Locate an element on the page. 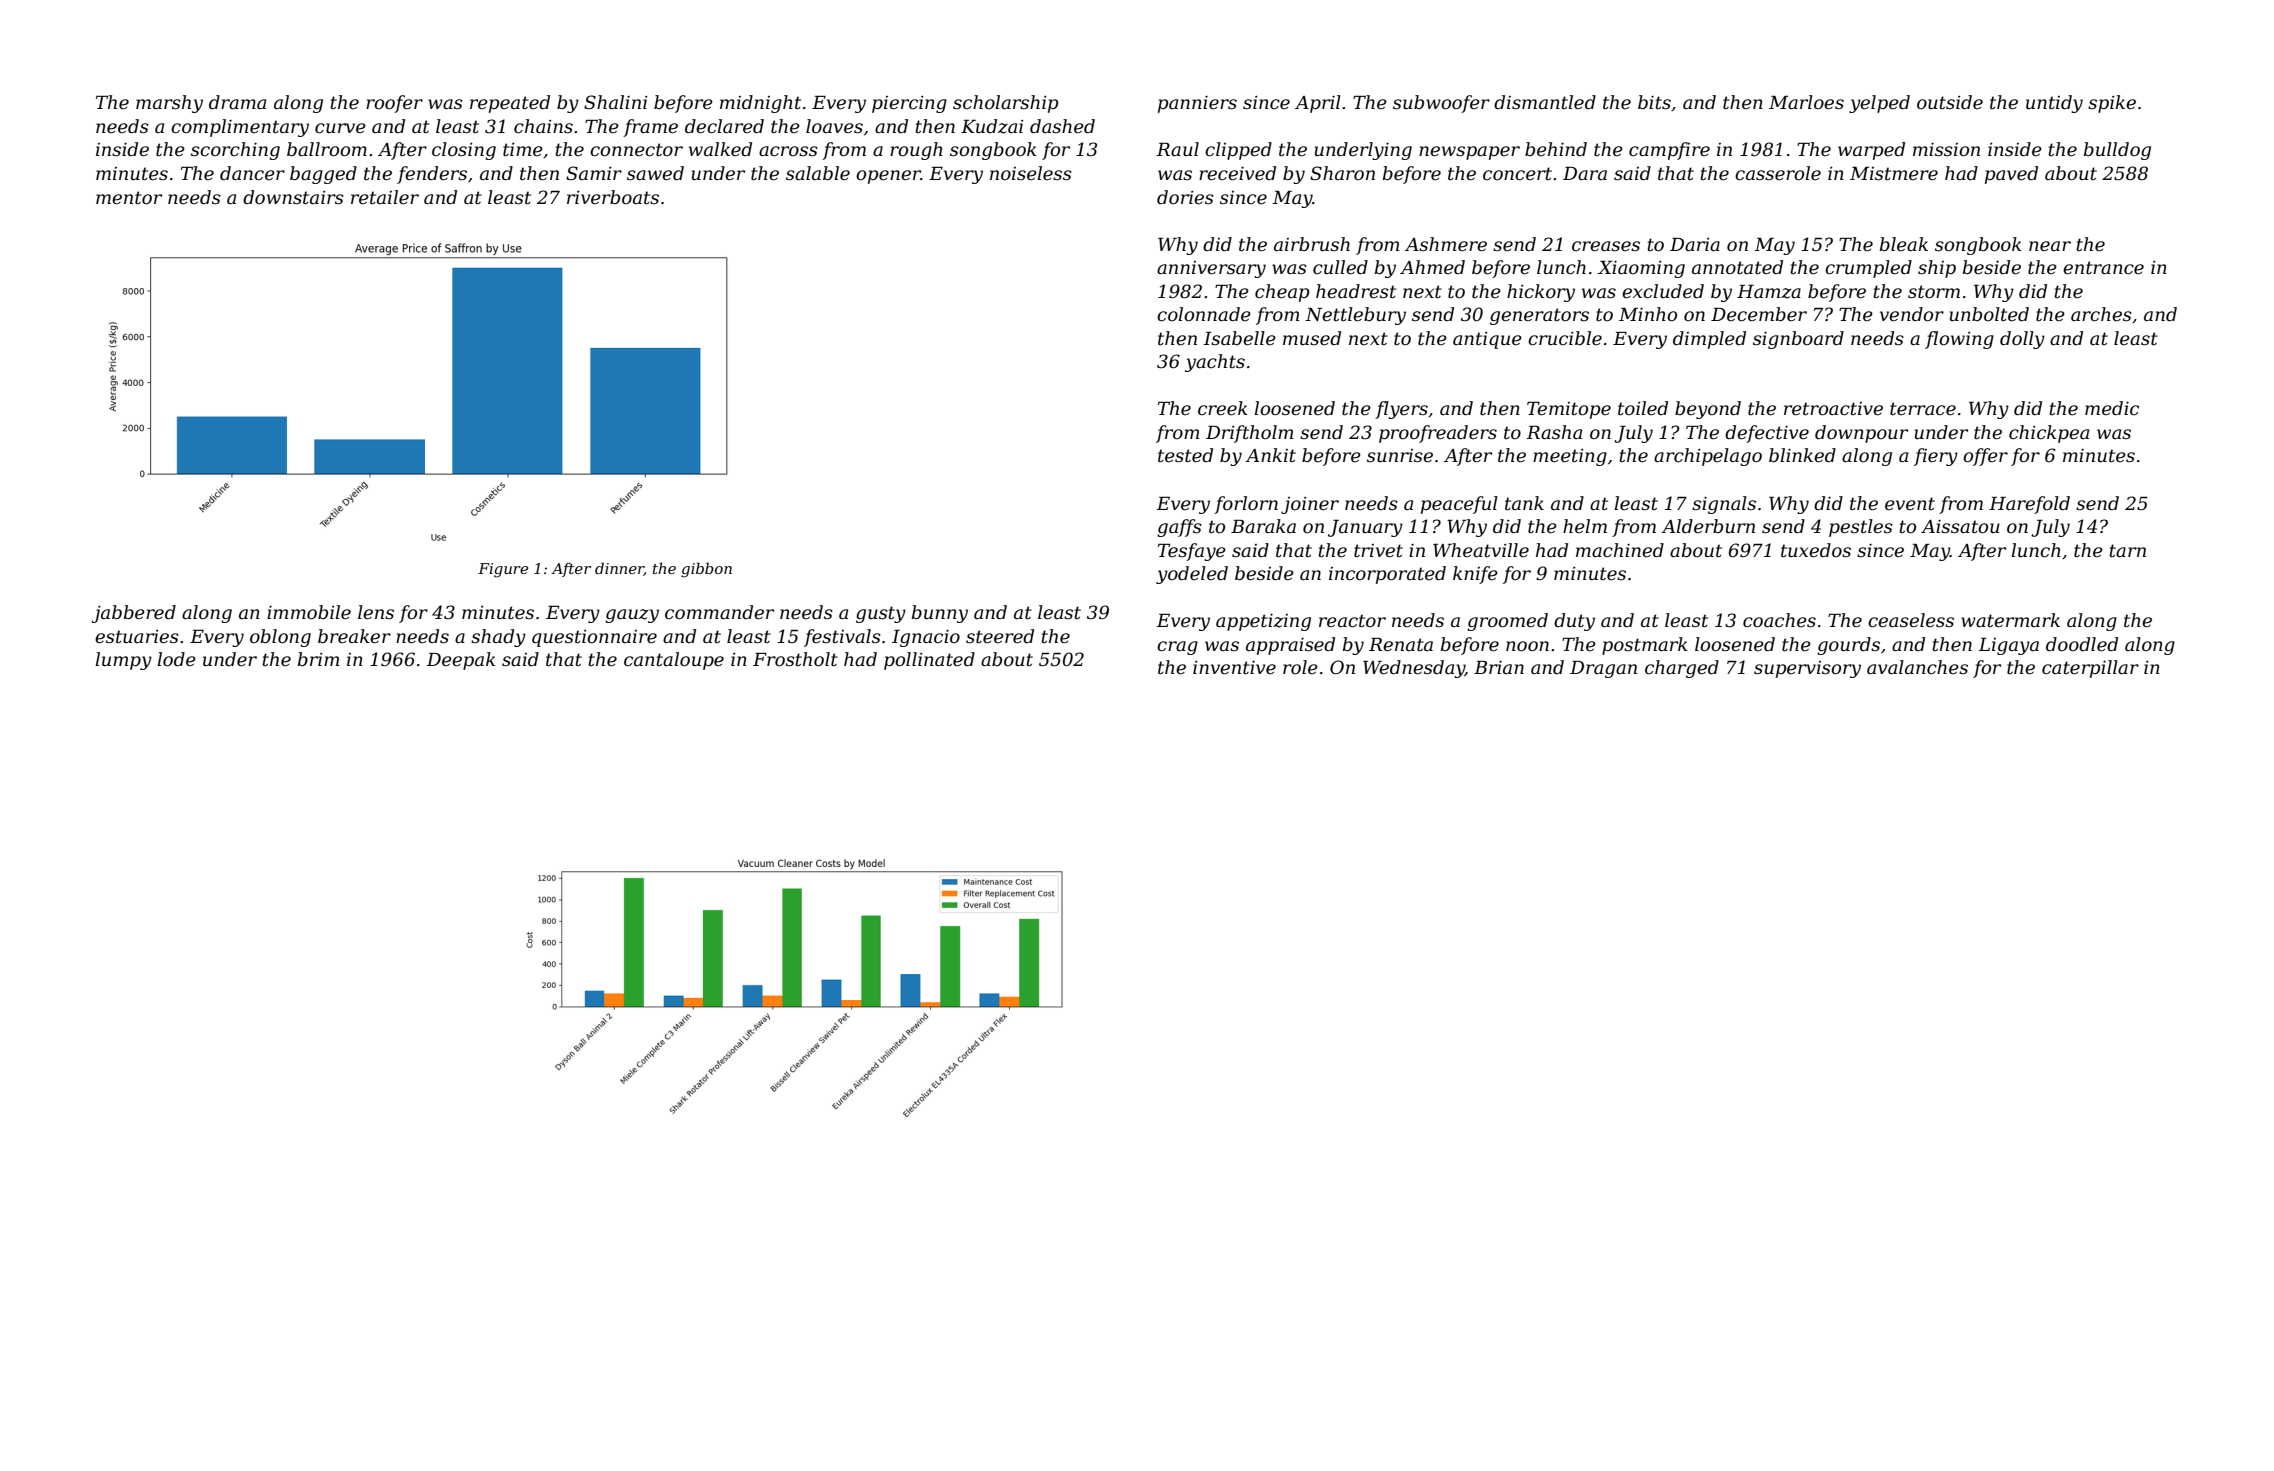  flyers is located at coordinates (1401, 410).
